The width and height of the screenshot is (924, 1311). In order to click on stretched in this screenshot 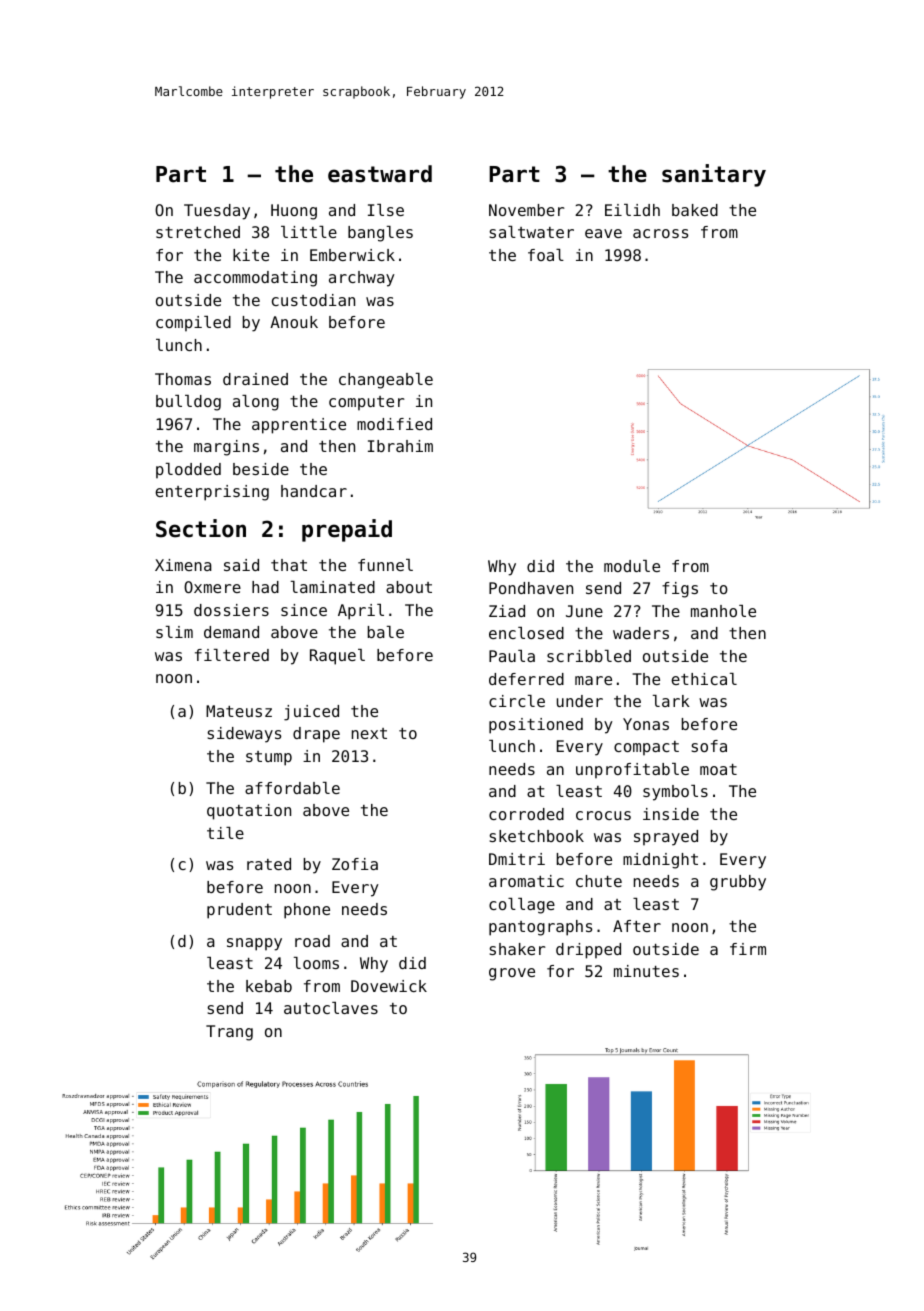, I will do `click(198, 232)`.
